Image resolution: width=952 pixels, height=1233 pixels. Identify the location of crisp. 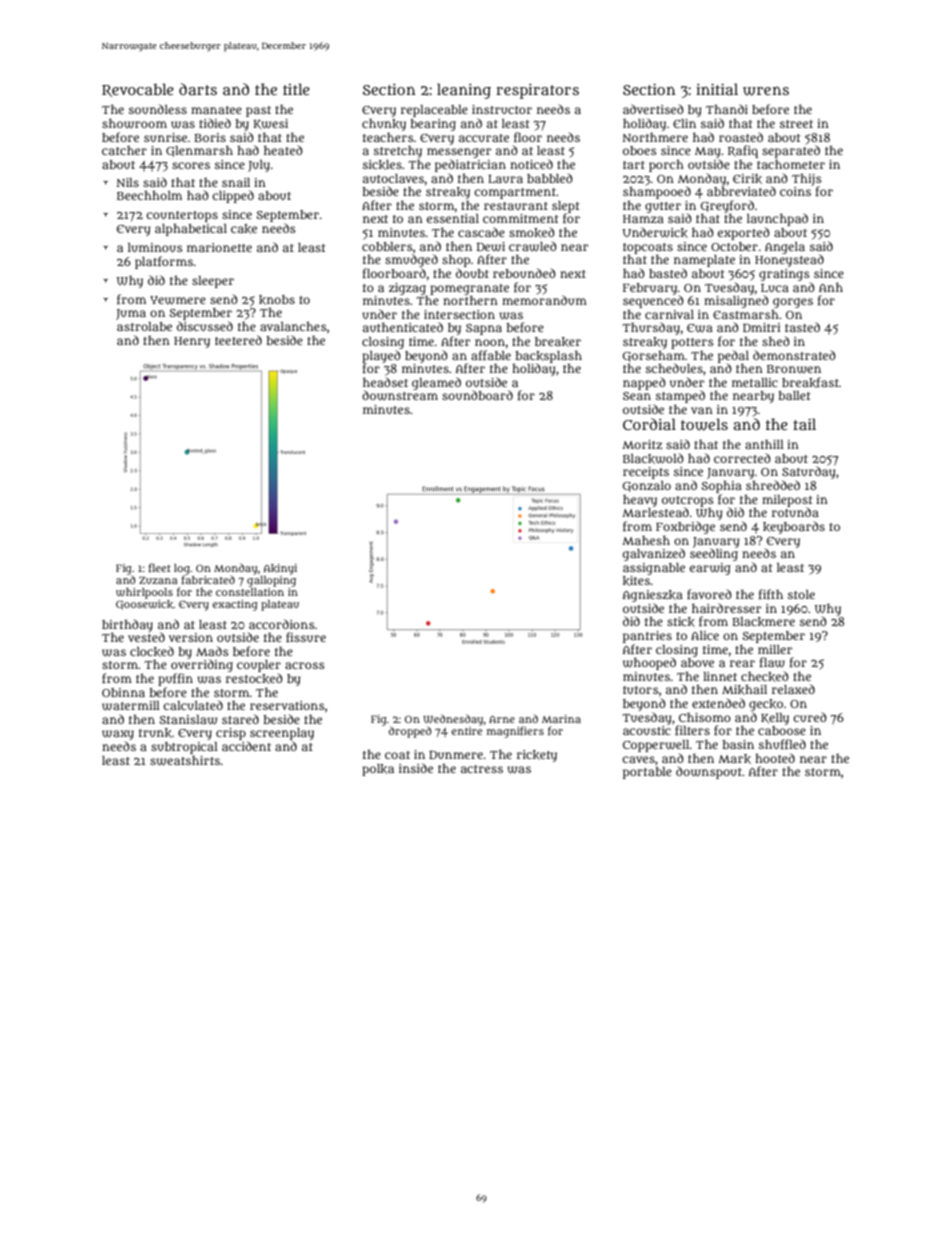
(231, 734).
